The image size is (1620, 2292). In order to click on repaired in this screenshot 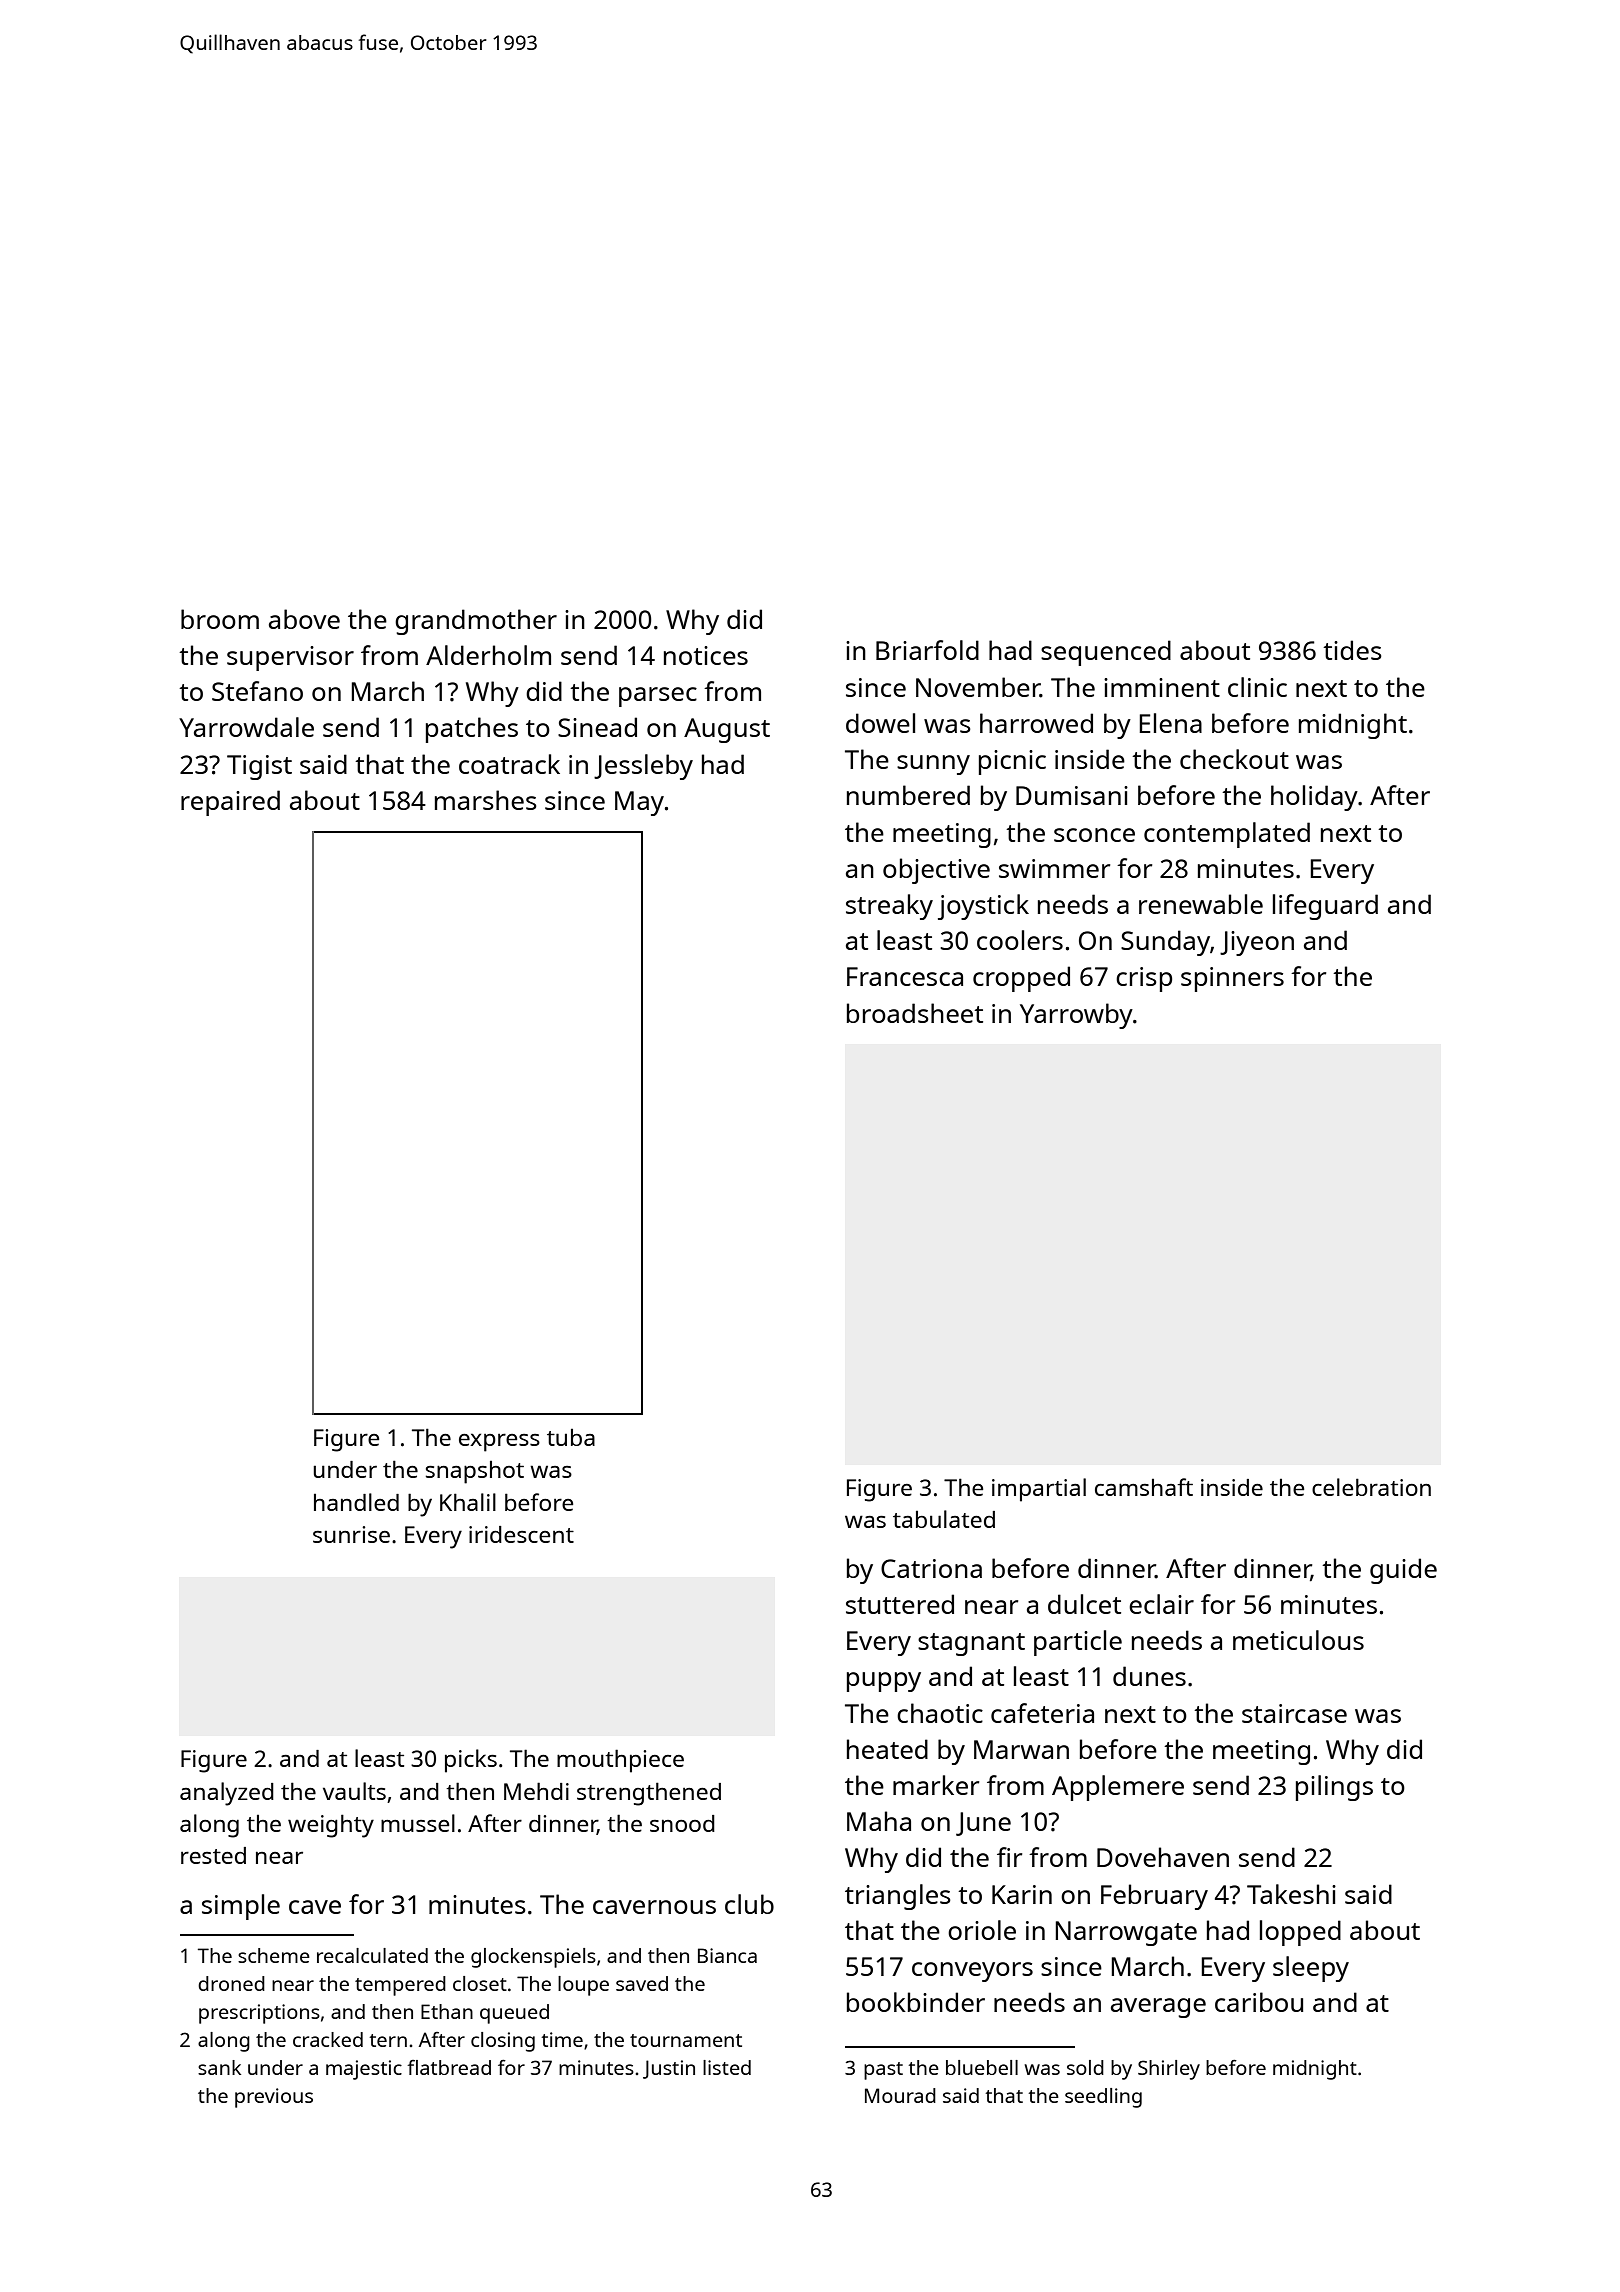, I will do `click(230, 803)`.
